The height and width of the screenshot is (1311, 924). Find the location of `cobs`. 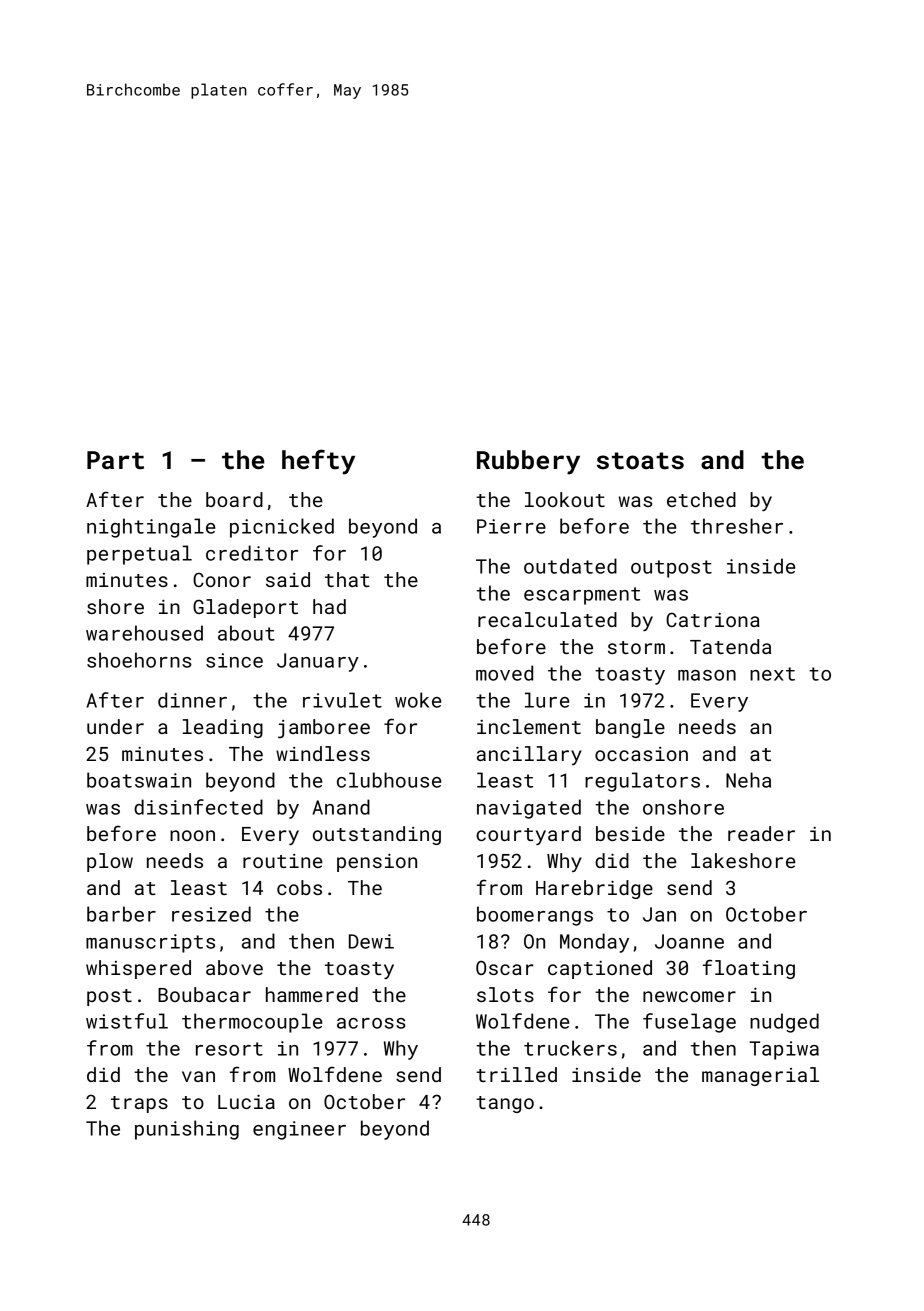

cobs is located at coordinates (299, 887).
